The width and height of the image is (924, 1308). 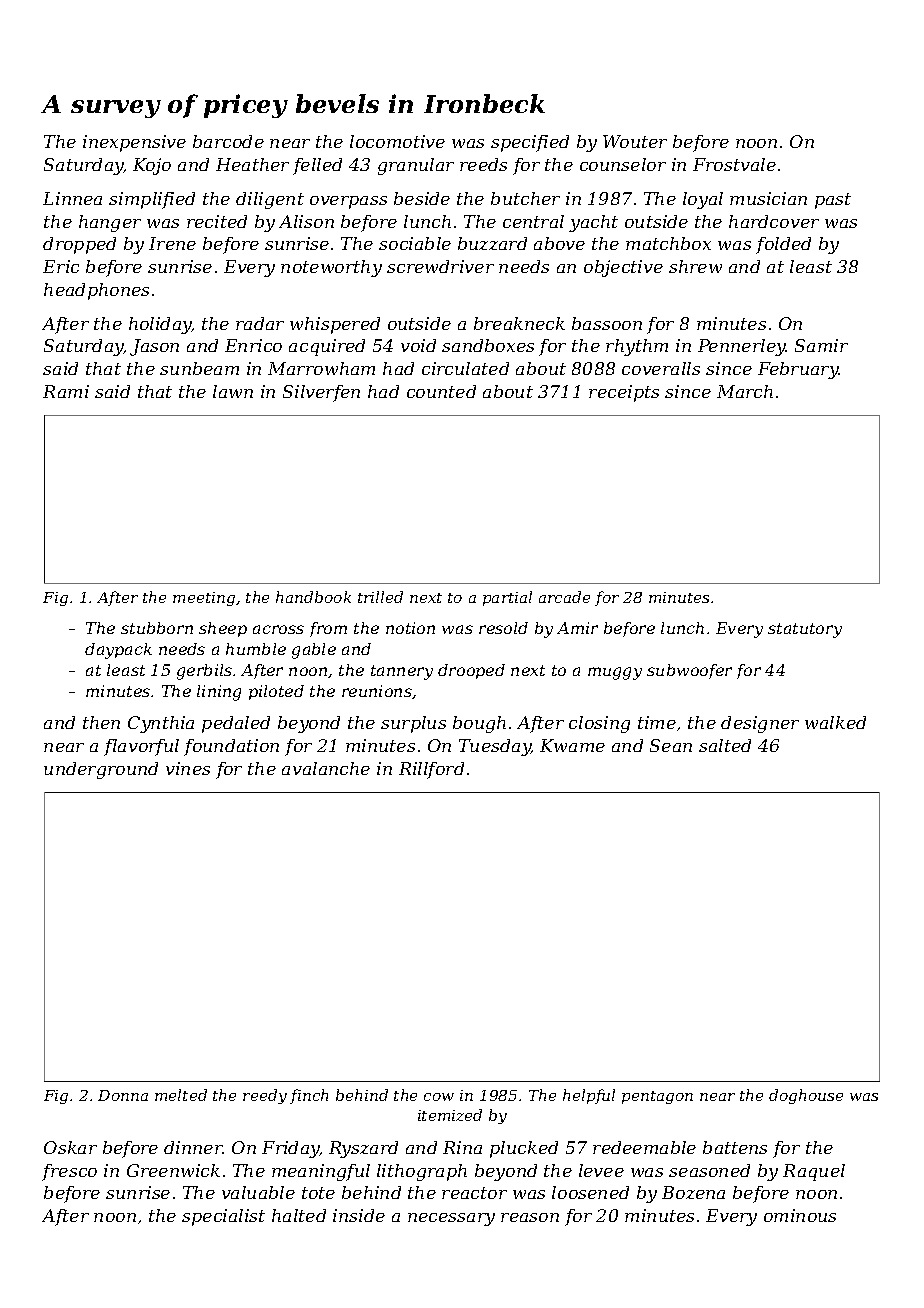 I want to click on counted, so click(x=441, y=391).
